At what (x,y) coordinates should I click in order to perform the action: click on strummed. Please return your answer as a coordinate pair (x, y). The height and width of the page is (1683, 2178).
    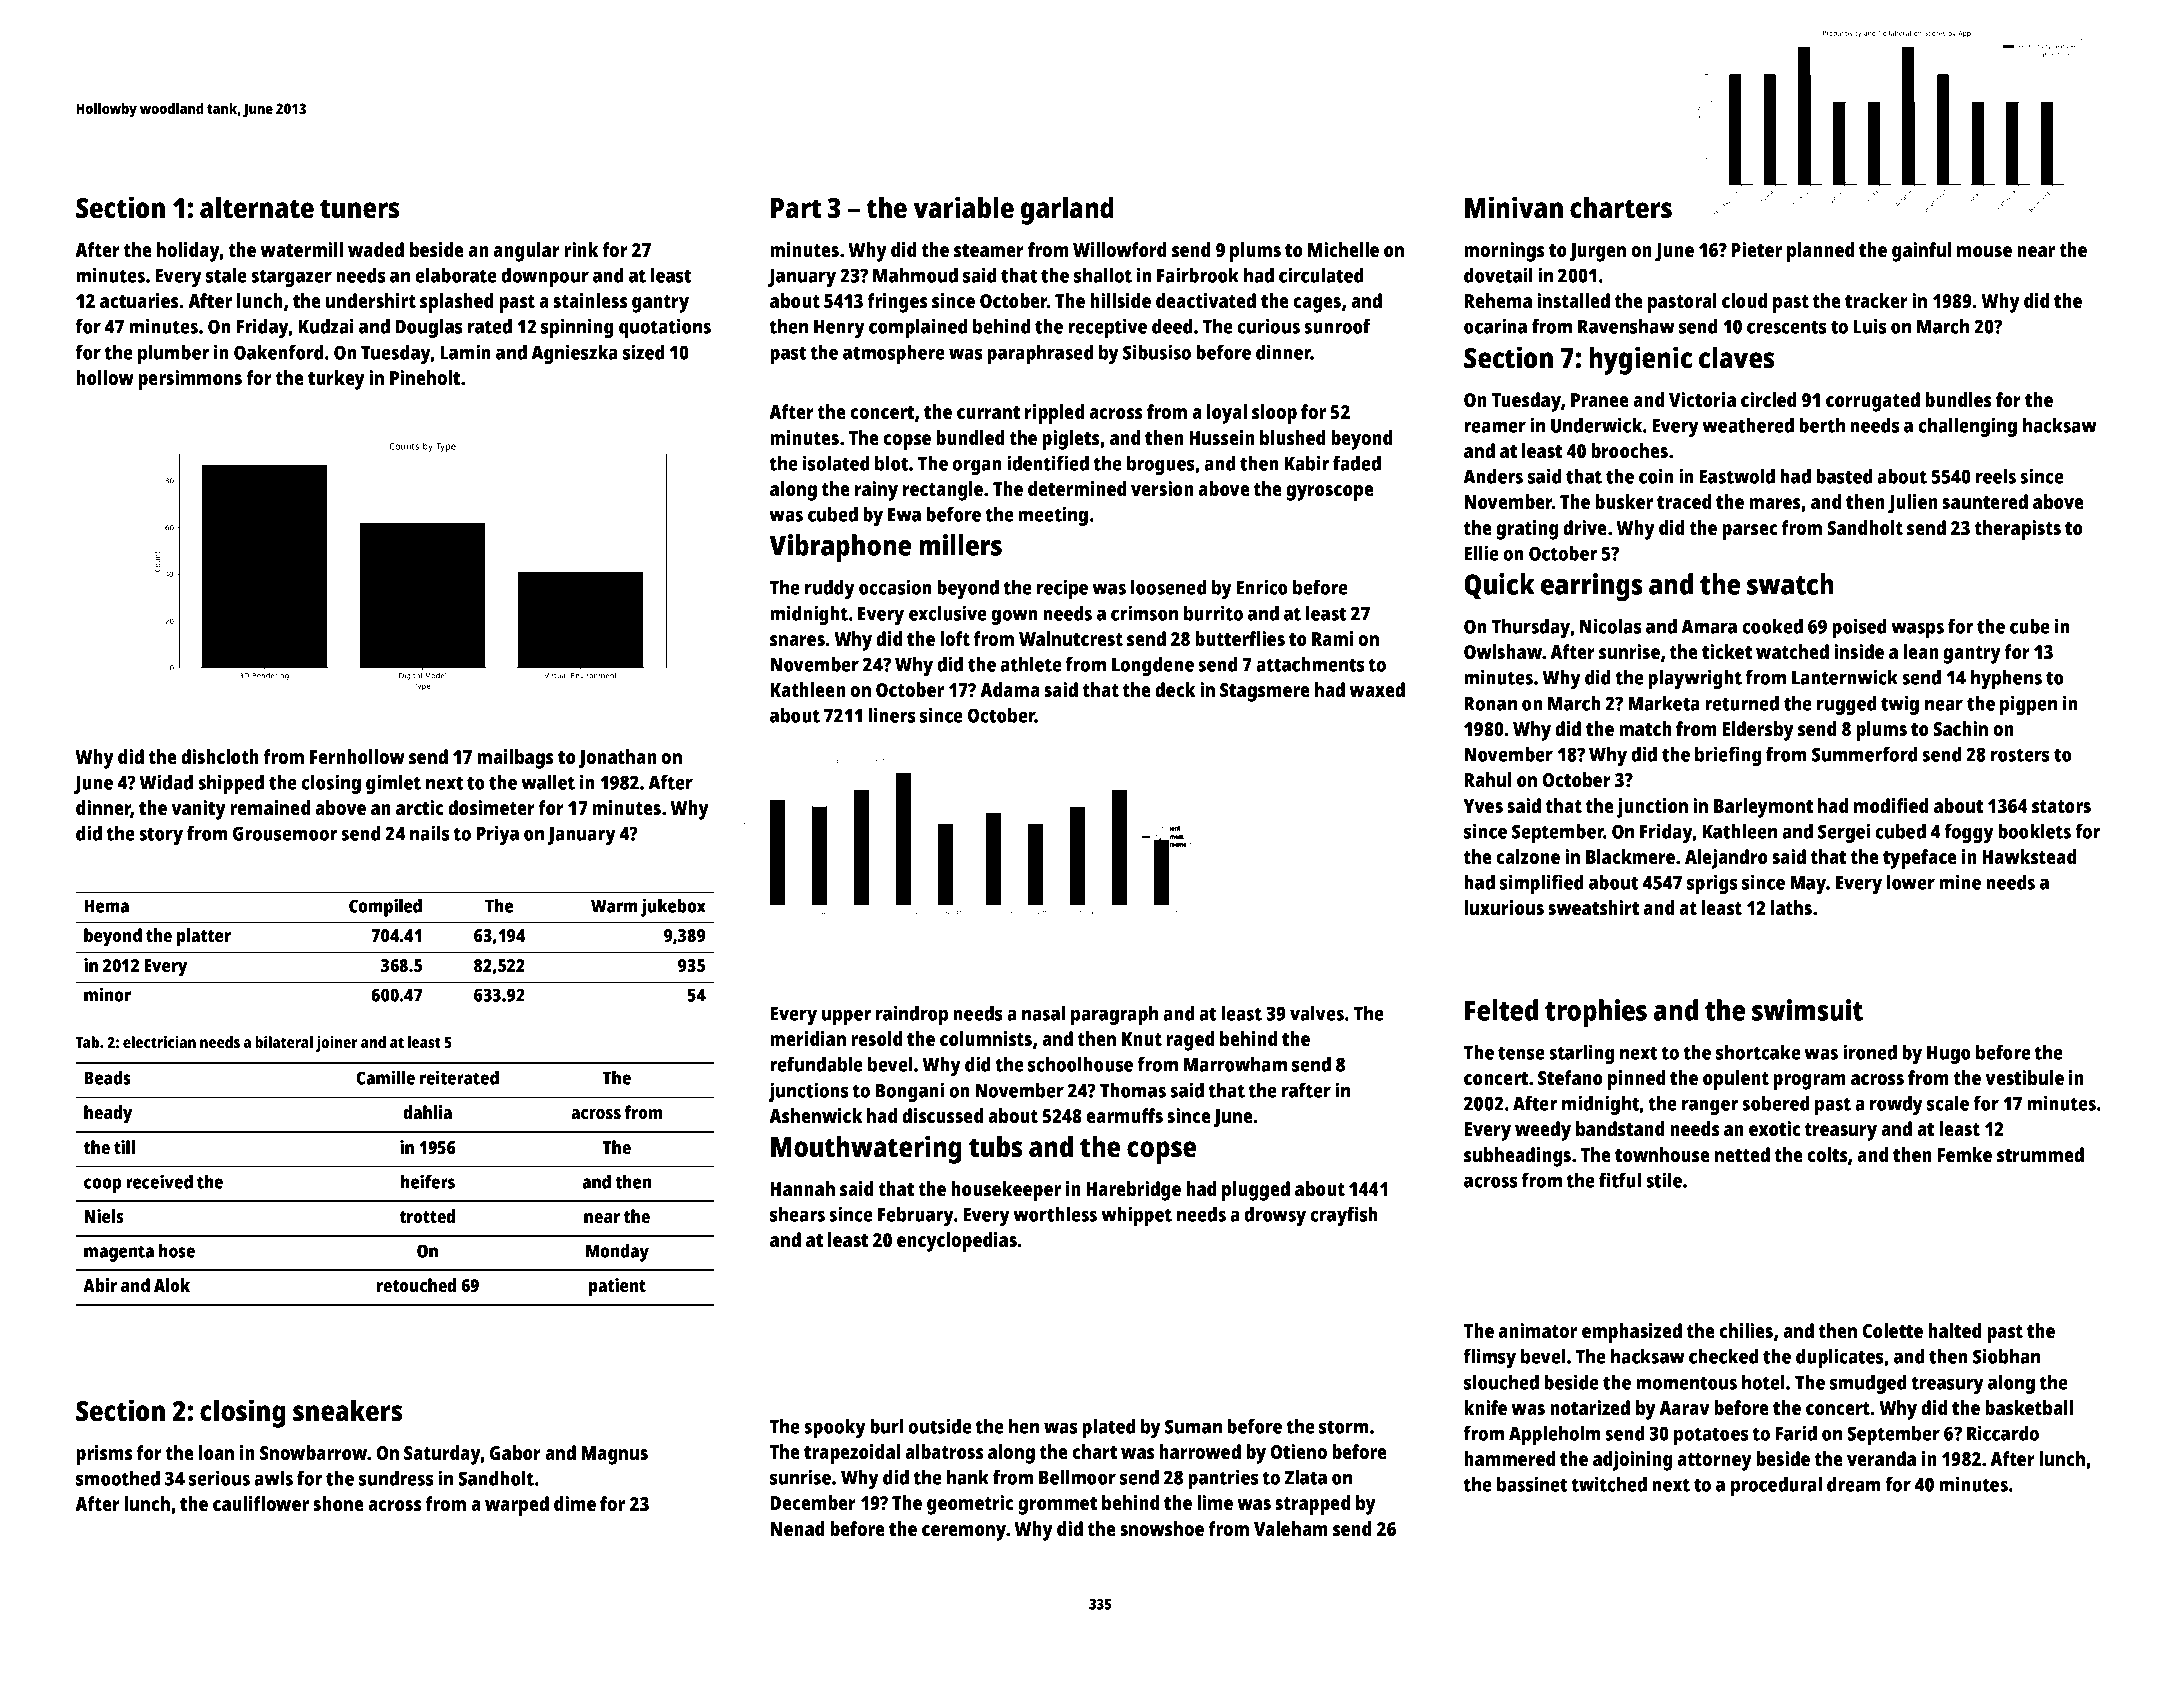
    Looking at the image, I should click on (2040, 1154).
